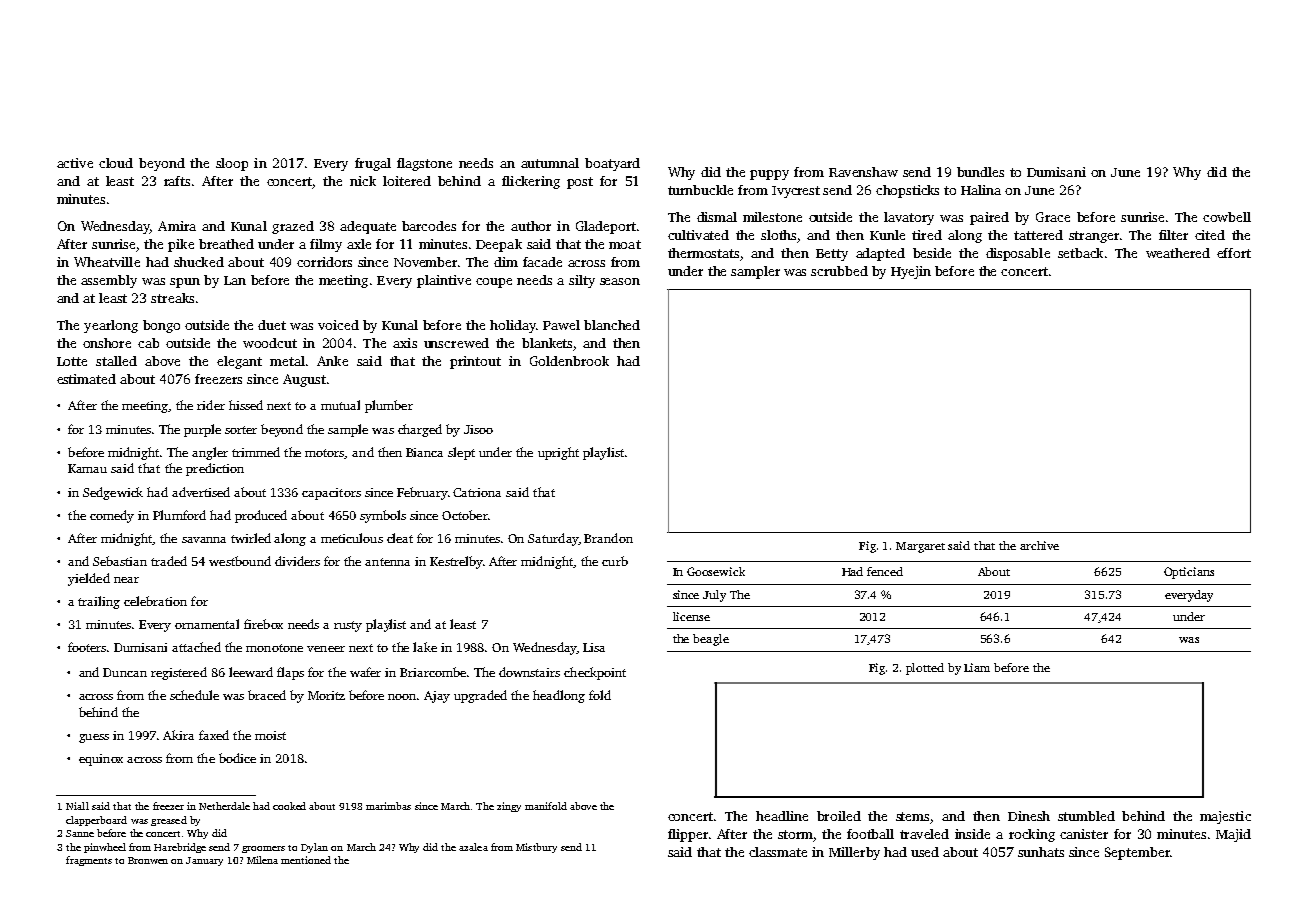 The width and height of the image is (1308, 924). I want to click on greased, so click(169, 821).
